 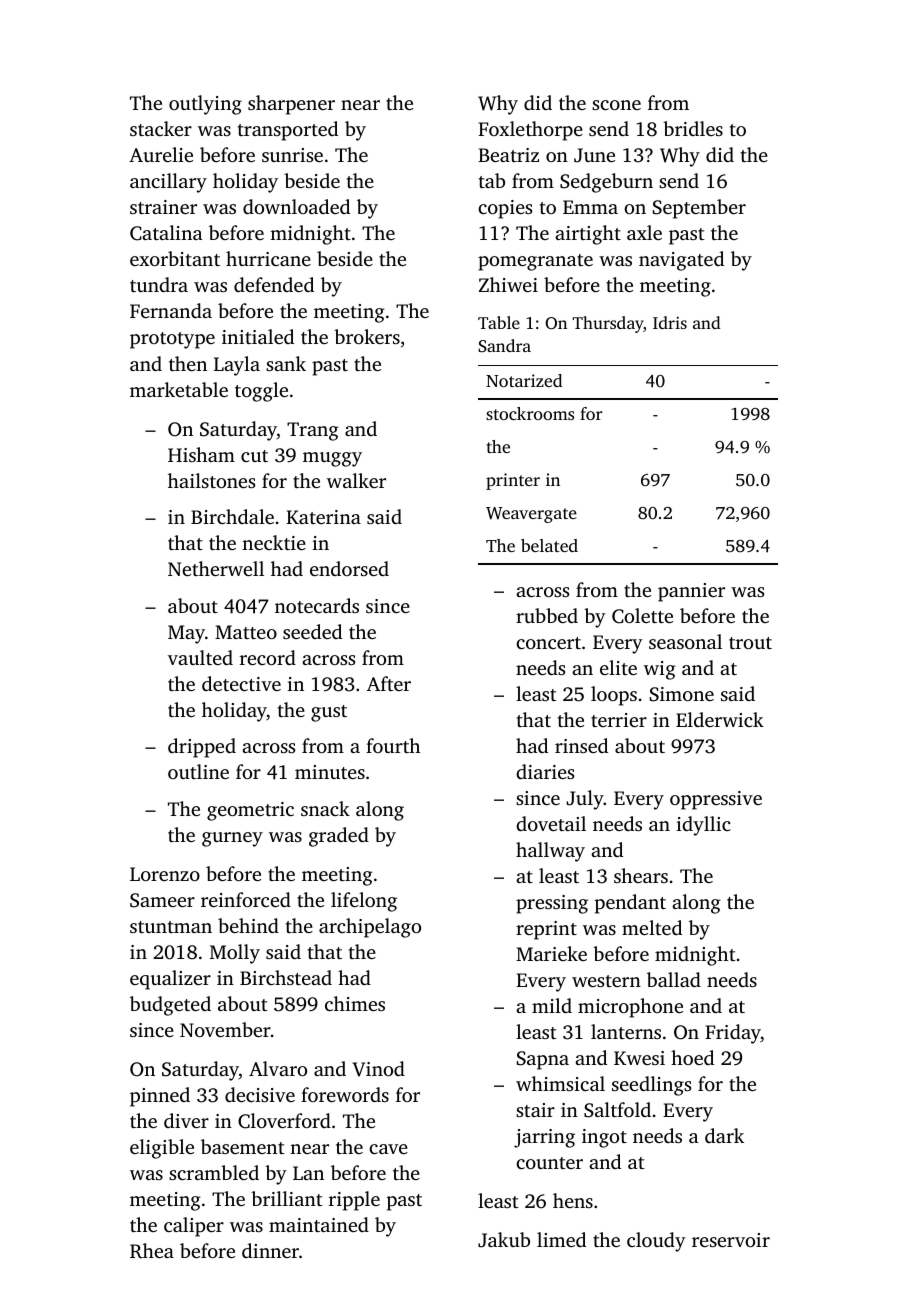 I want to click on cut, so click(x=254, y=456).
